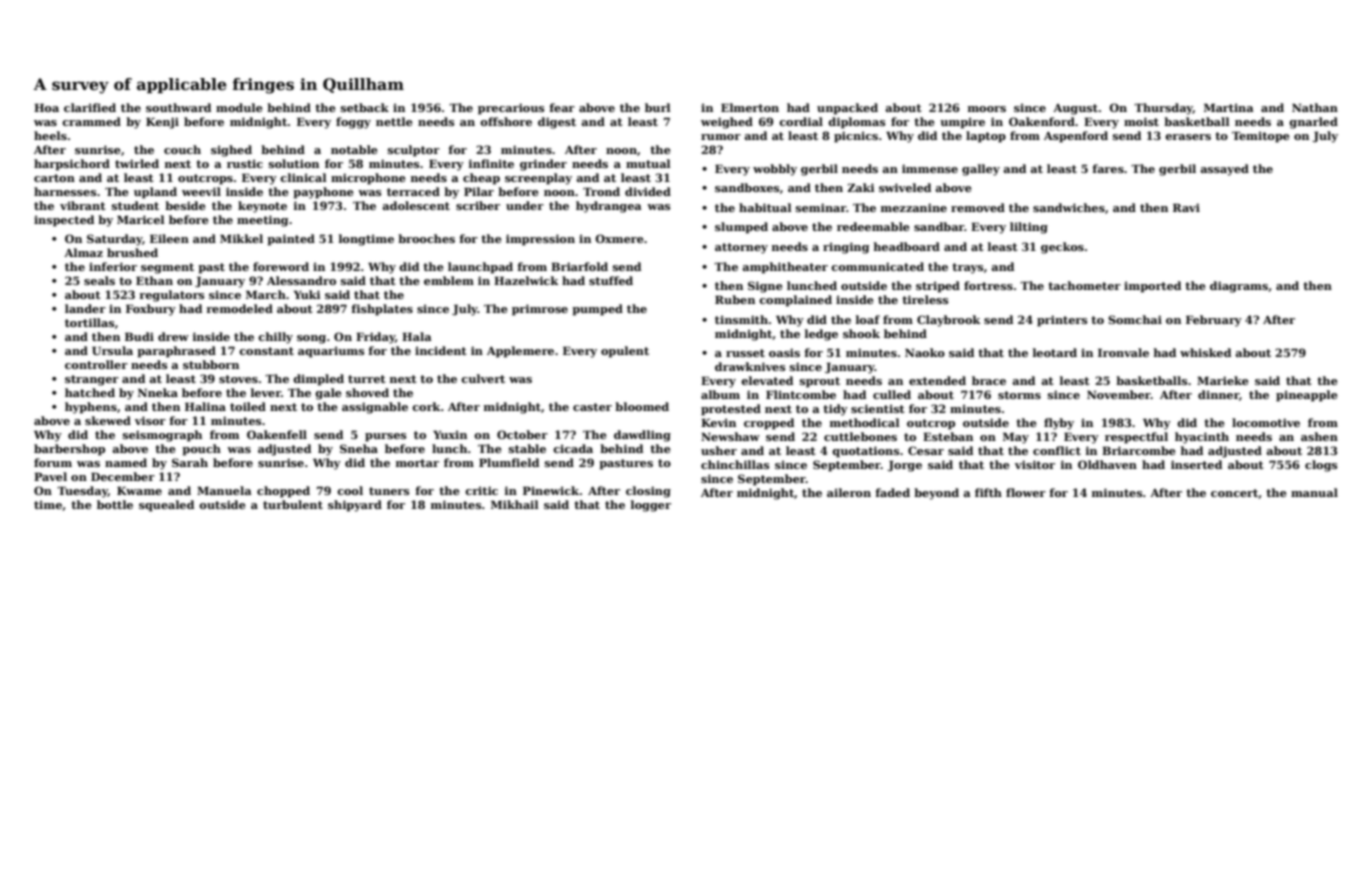  What do you see at coordinates (526, 280) in the screenshot?
I see `Hazelwick` at bounding box center [526, 280].
